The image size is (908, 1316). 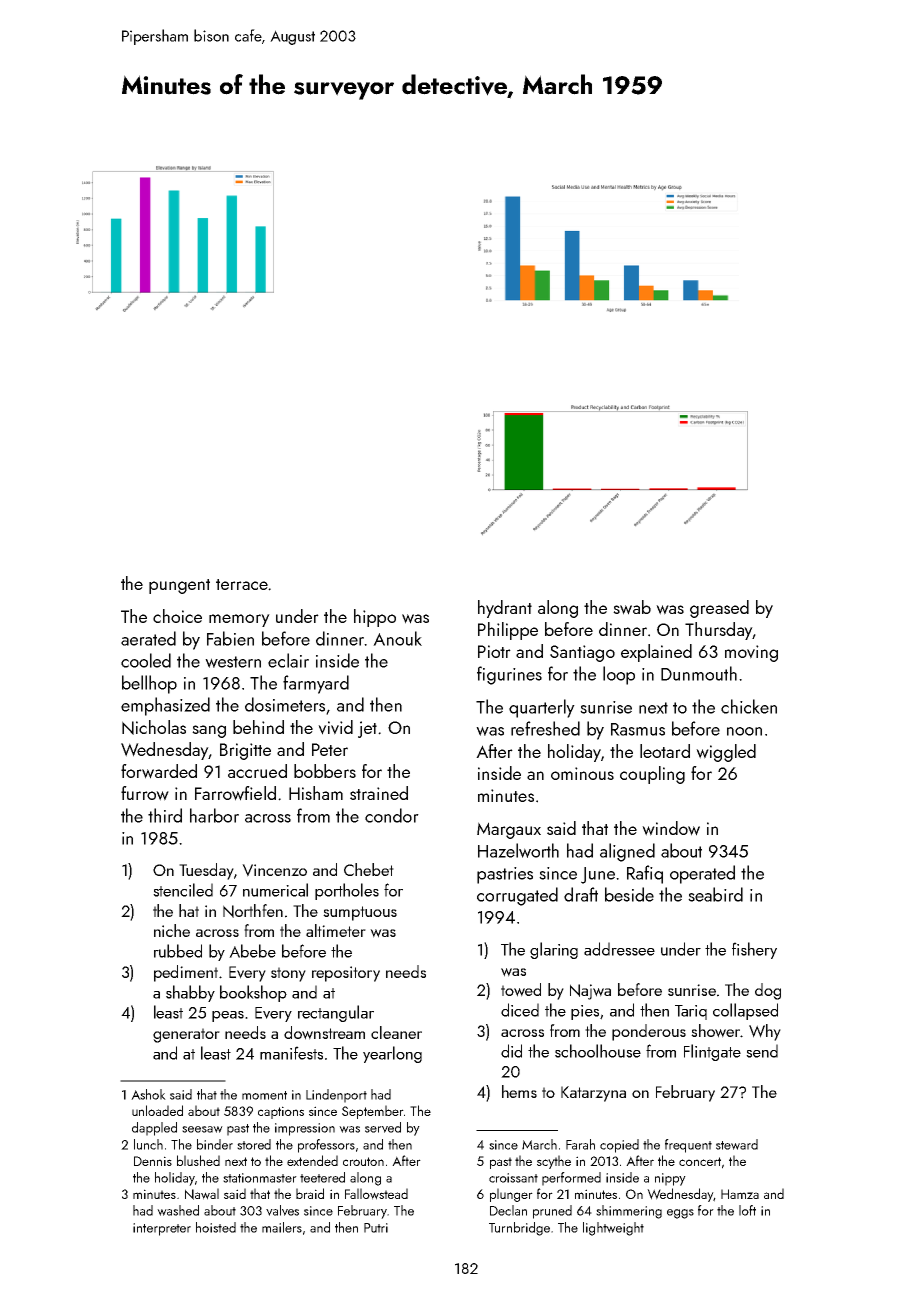 I want to click on hoisted, so click(x=216, y=1227).
